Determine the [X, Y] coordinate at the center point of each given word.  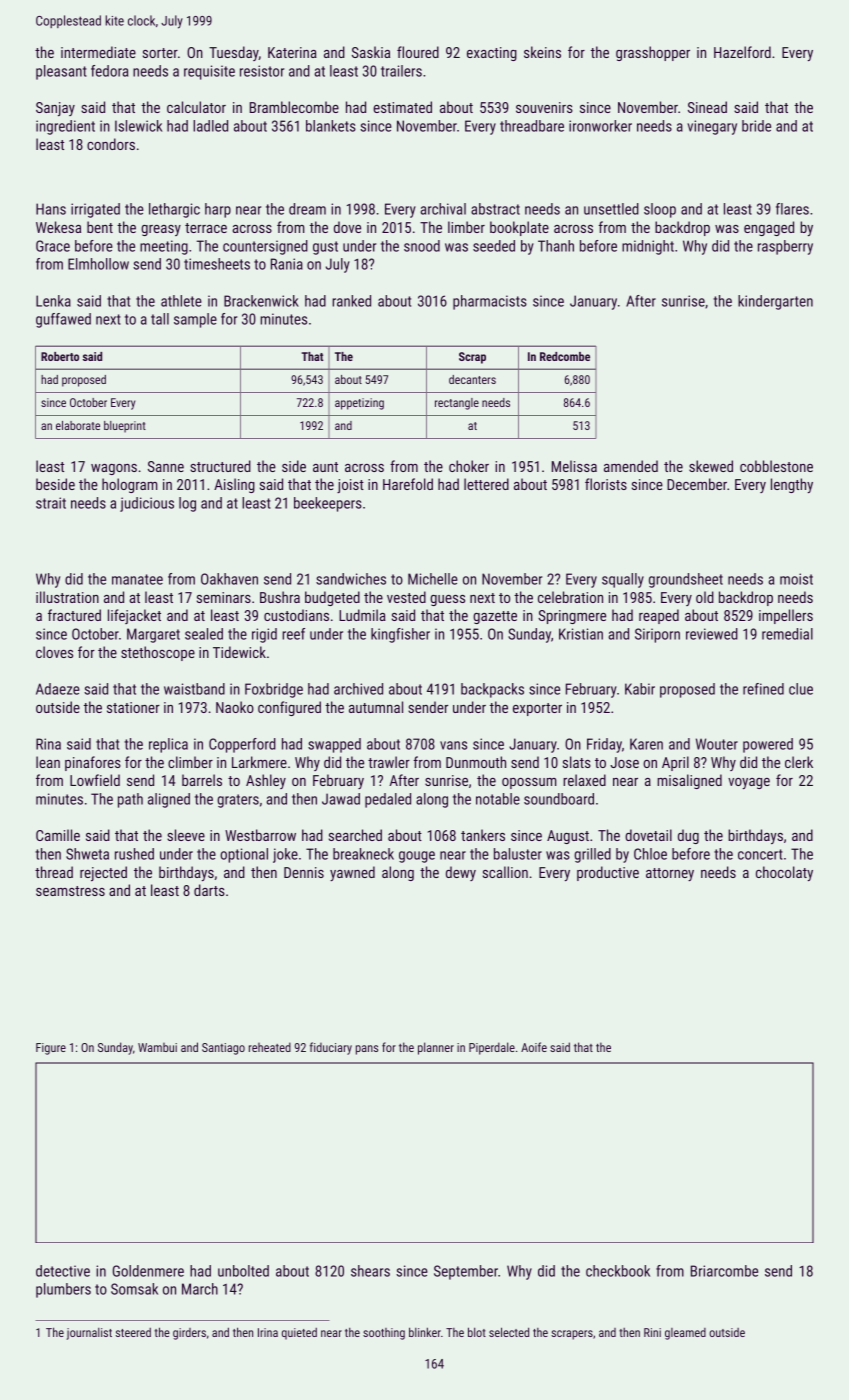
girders [189, 1334]
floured [418, 52]
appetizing [359, 404]
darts [209, 890]
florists [606, 484]
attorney [670, 874]
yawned [352, 873]
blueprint [125, 427]
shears [370, 1271]
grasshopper [653, 53]
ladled [210, 126]
